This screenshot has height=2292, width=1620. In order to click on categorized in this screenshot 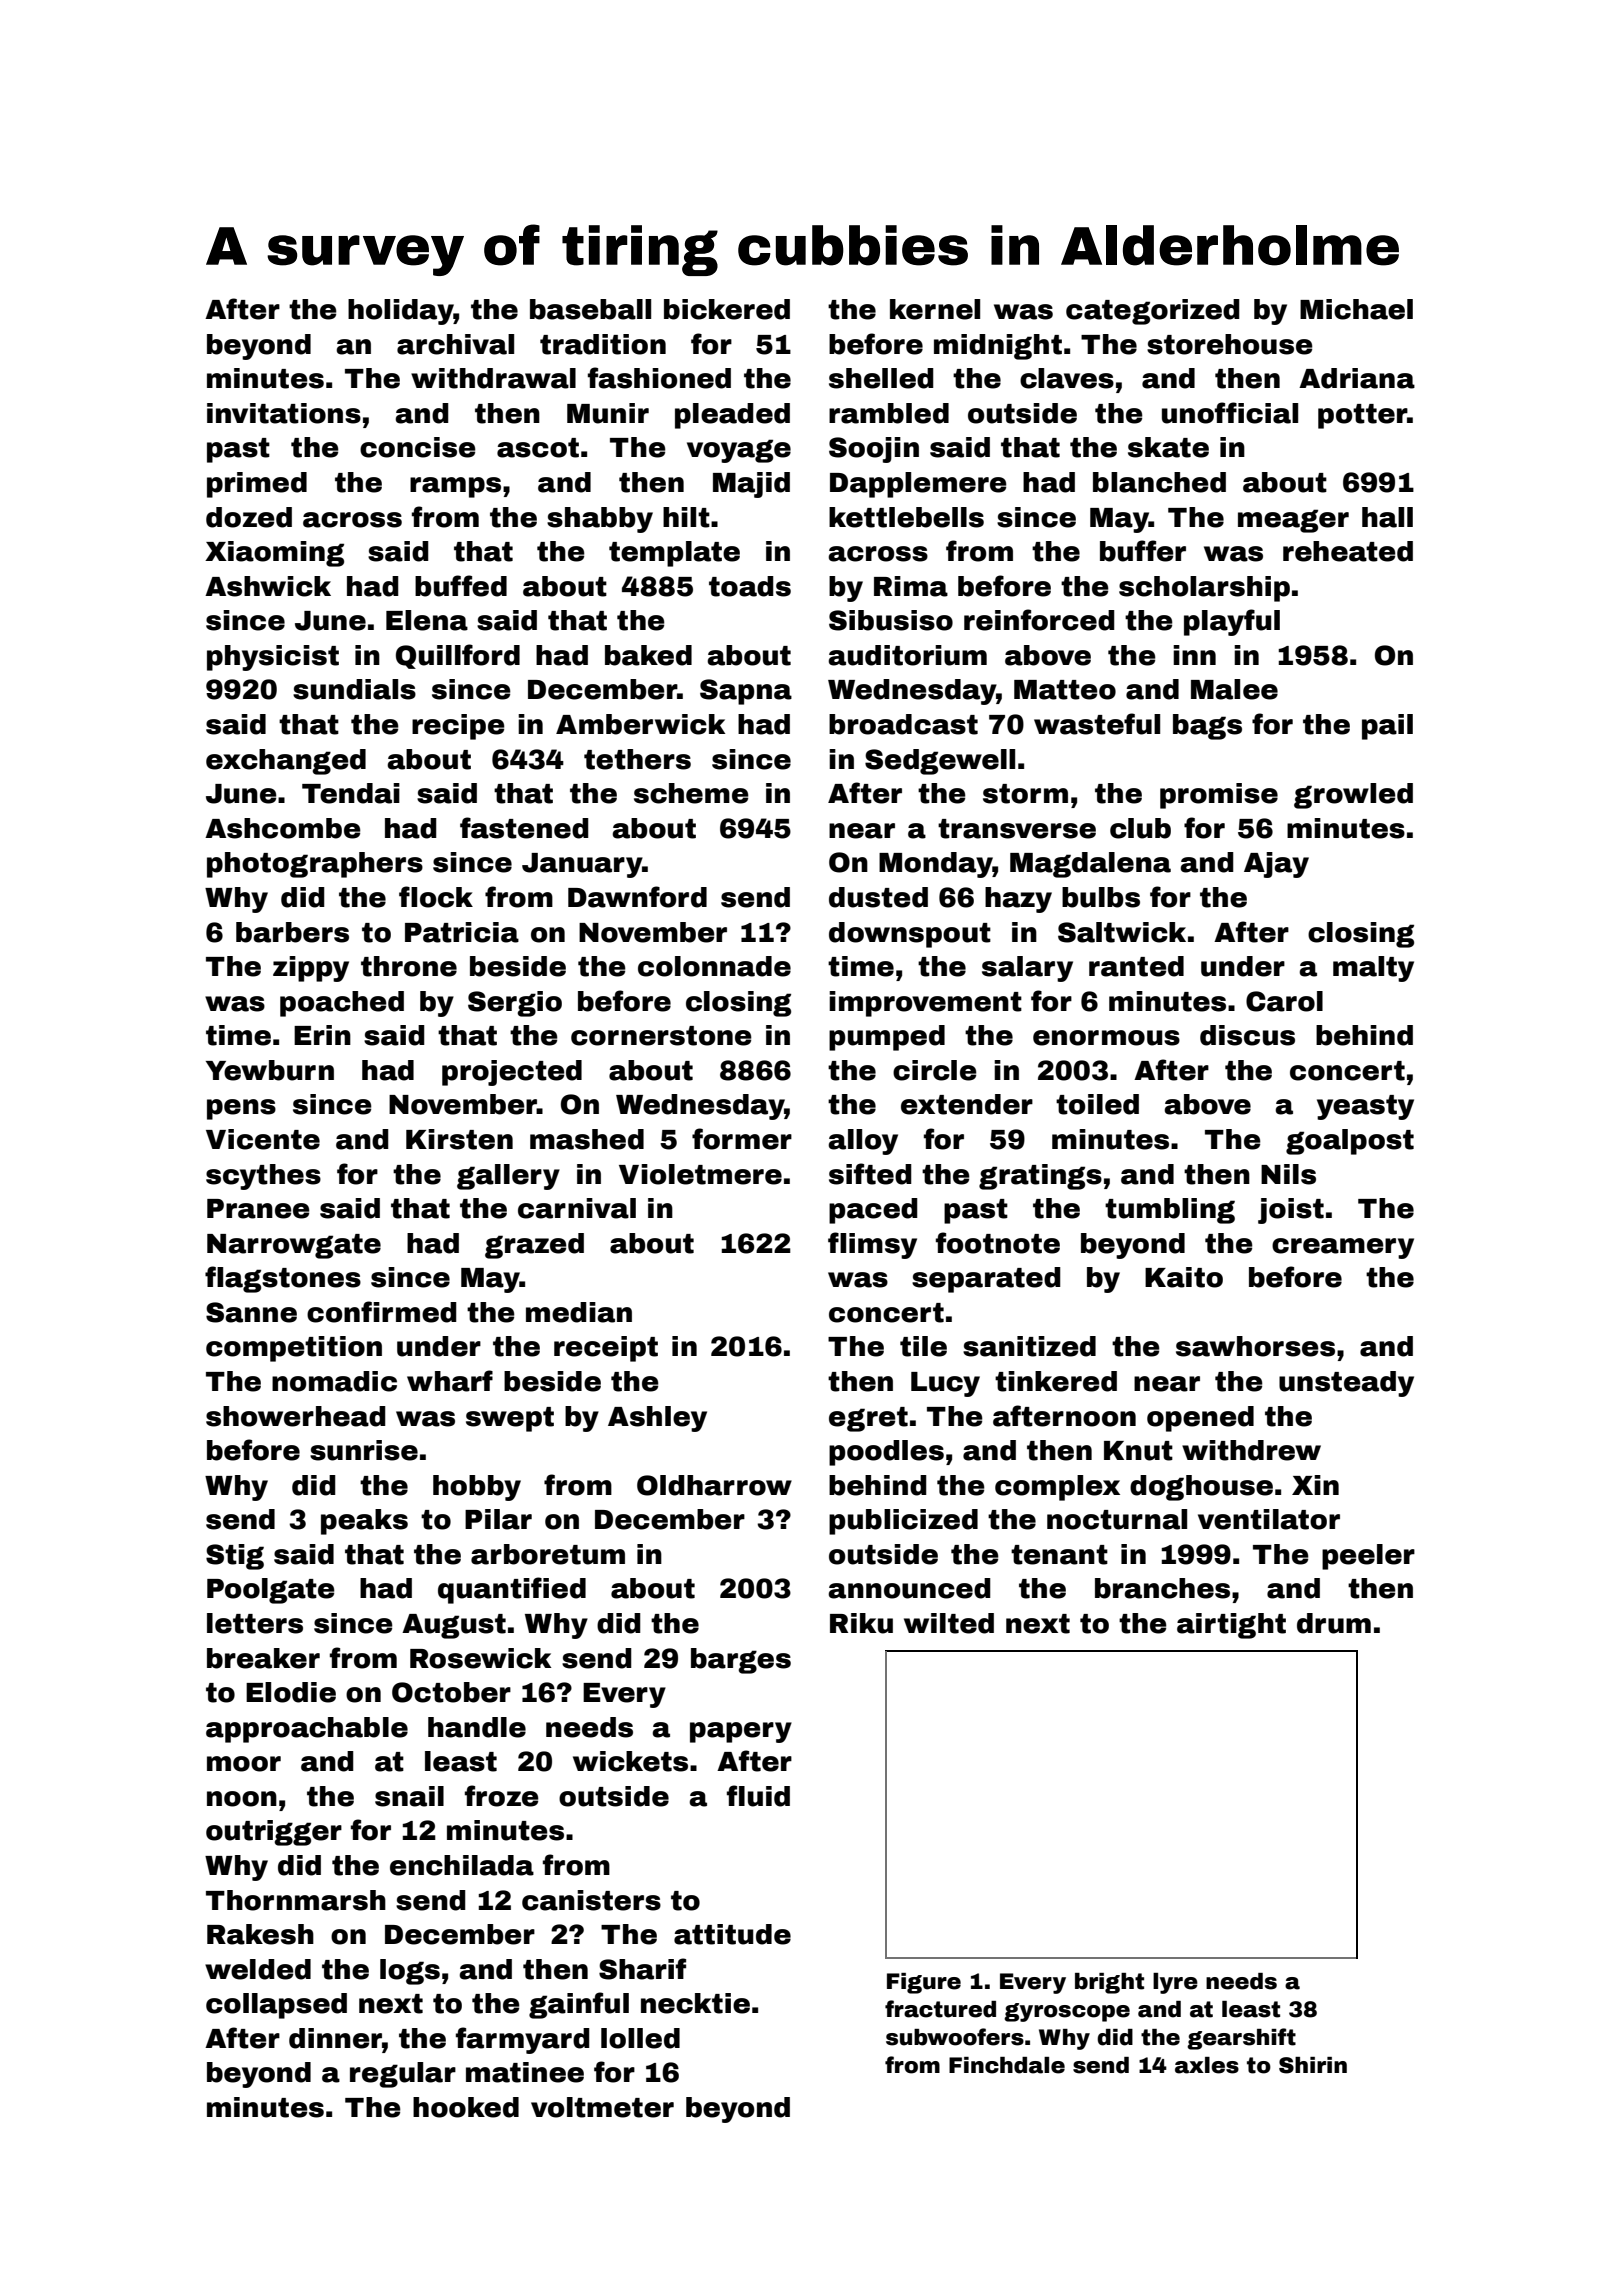, I will do `click(1153, 312)`.
